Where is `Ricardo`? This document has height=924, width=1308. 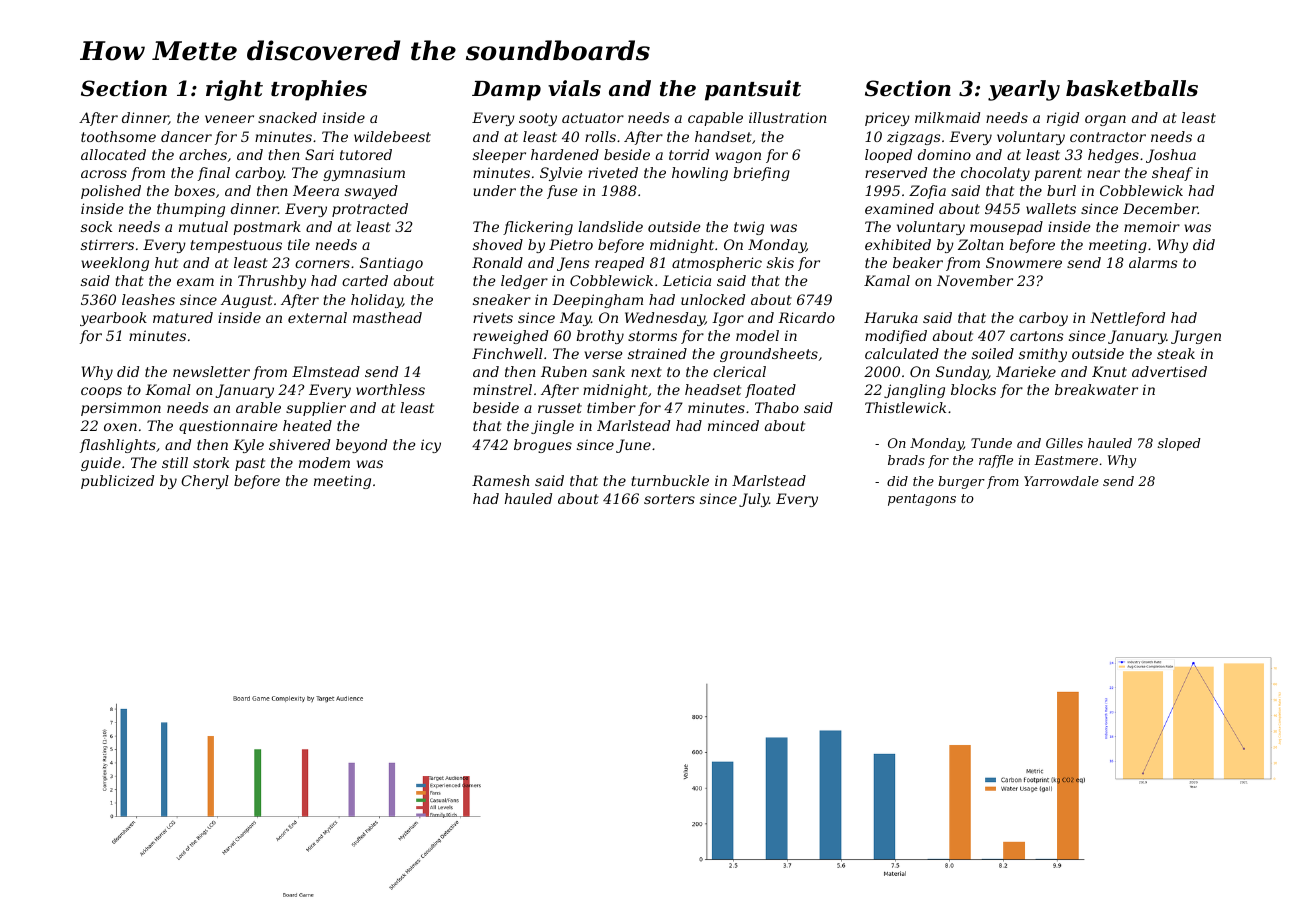
Ricardo is located at coordinates (806, 317).
